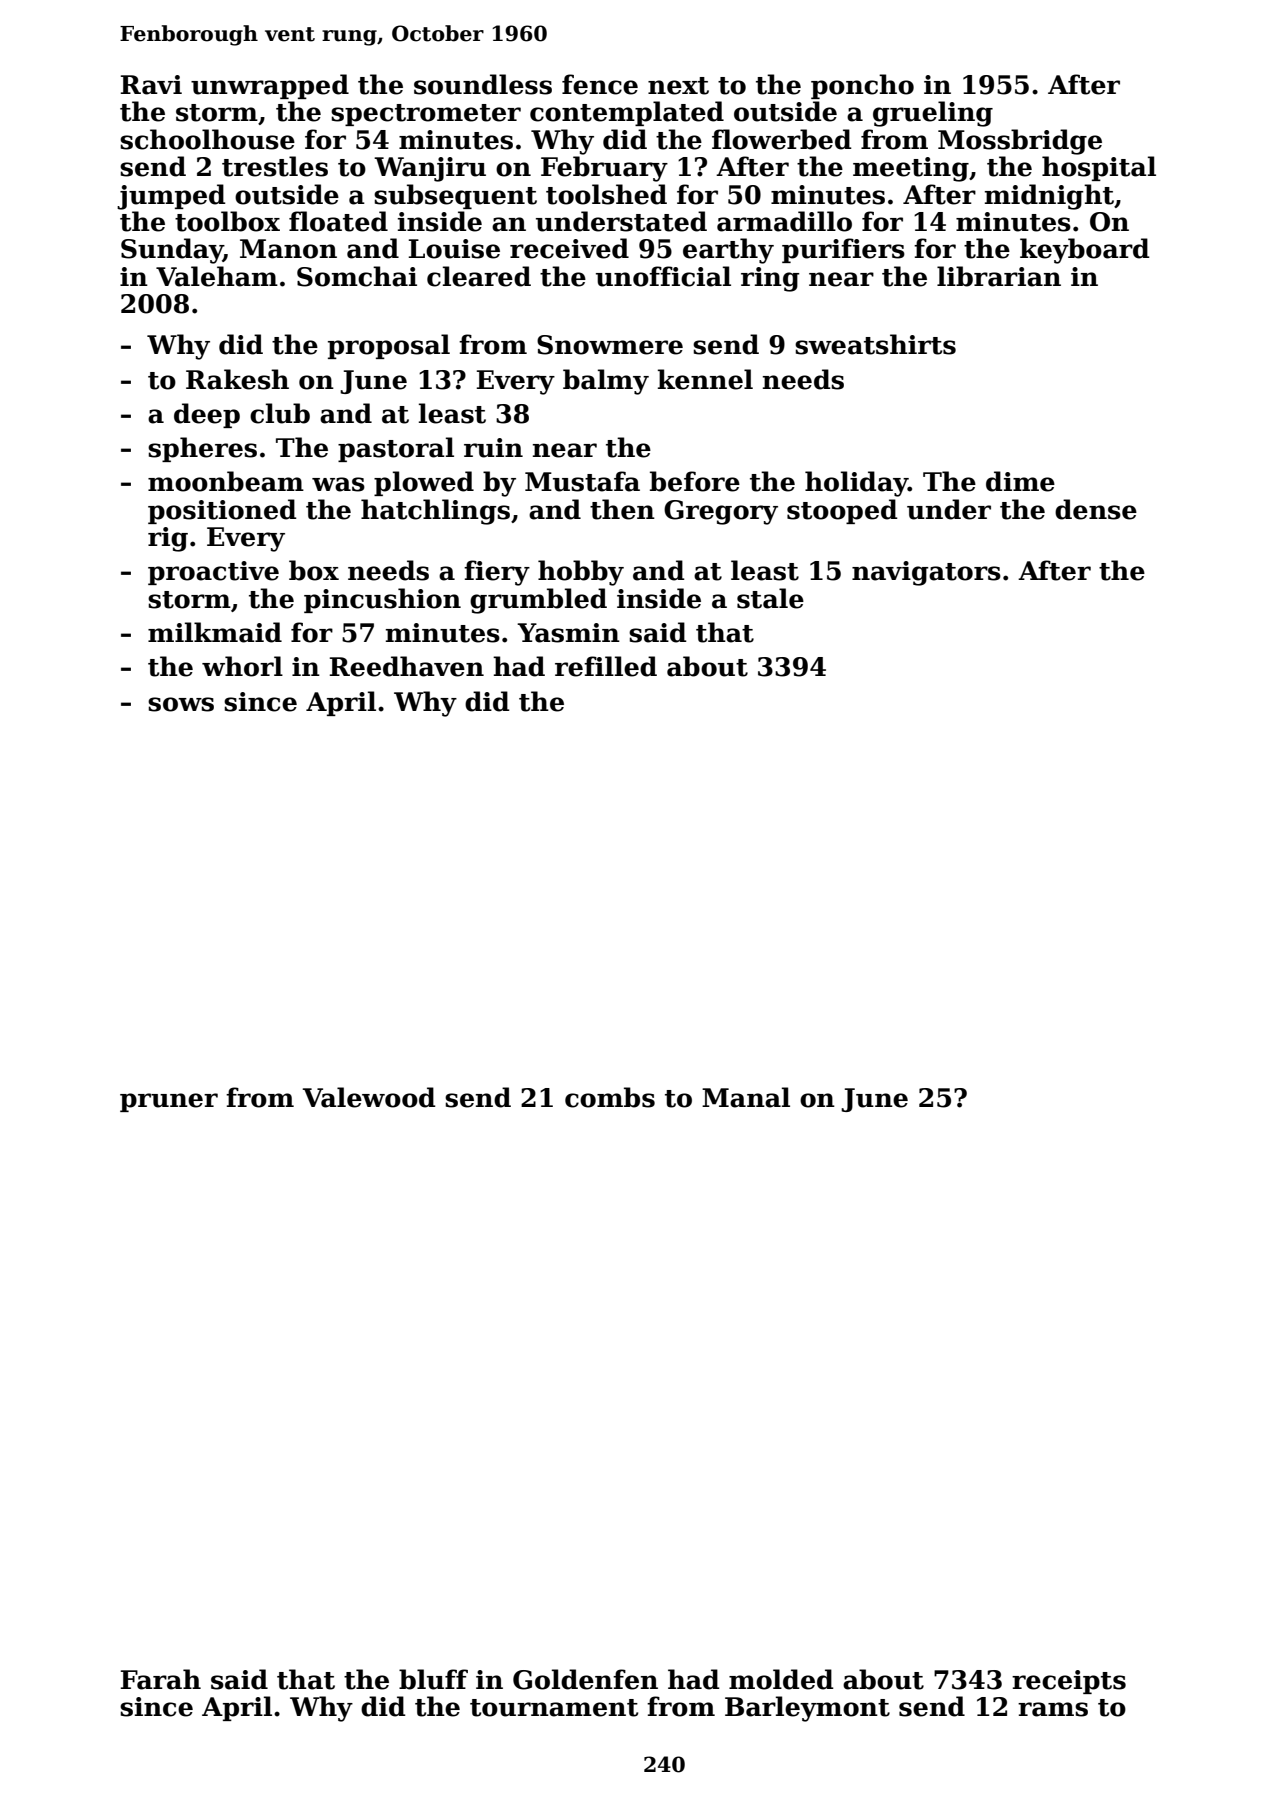  What do you see at coordinates (1049, 197) in the screenshot?
I see `midnight` at bounding box center [1049, 197].
